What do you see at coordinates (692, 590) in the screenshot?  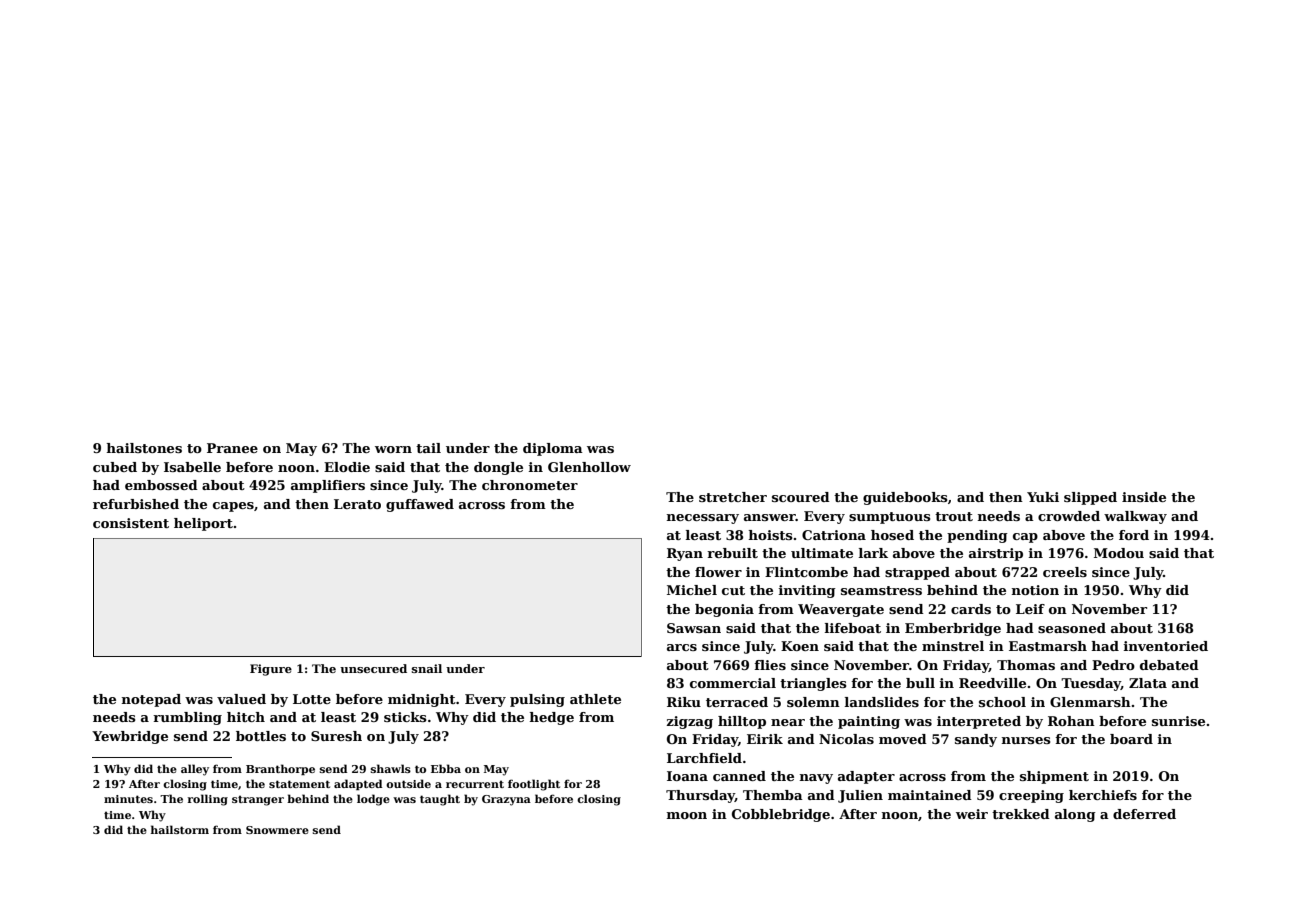 I see `Michel` at bounding box center [692, 590].
